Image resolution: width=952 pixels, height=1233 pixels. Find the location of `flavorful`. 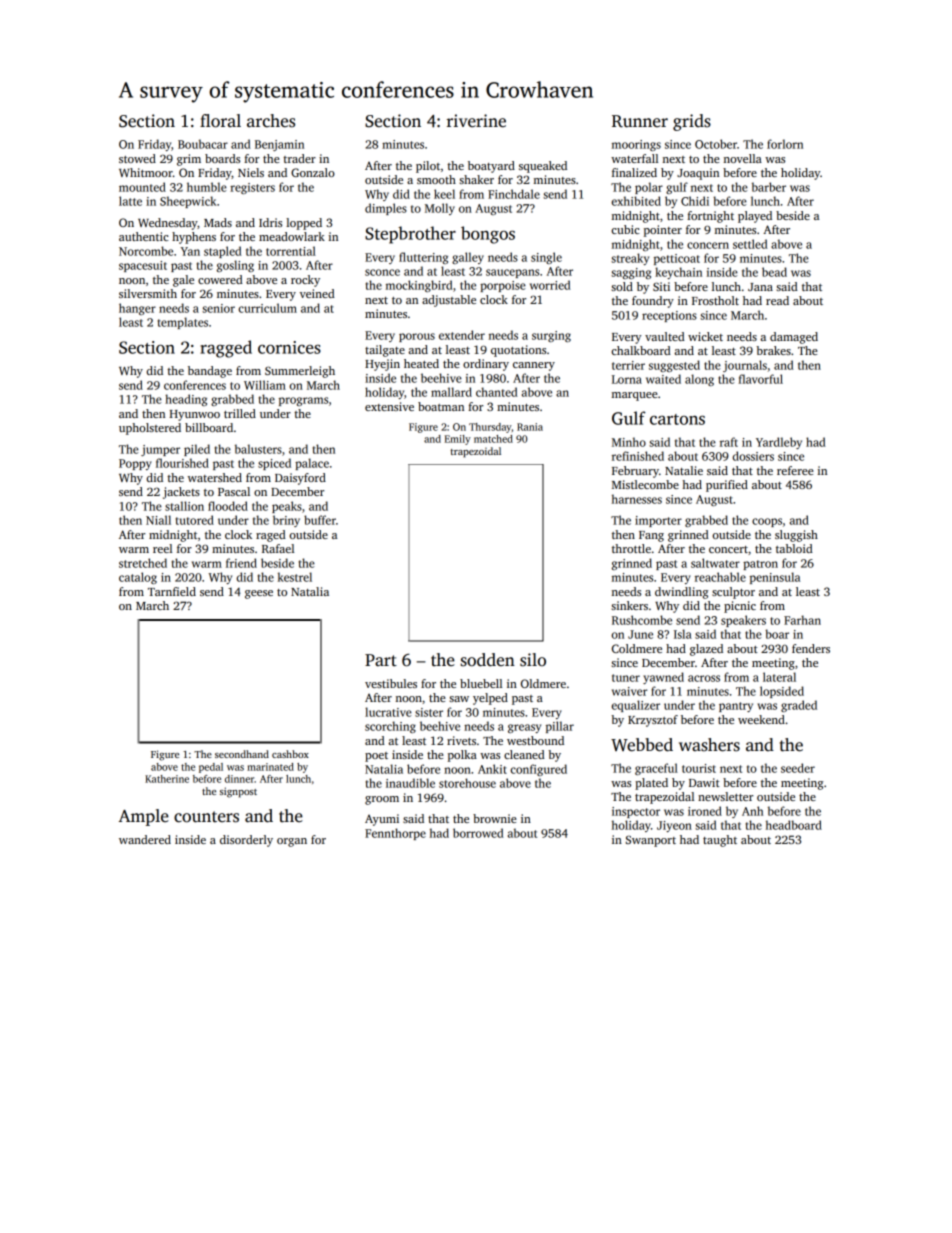

flavorful is located at coordinates (760, 379).
